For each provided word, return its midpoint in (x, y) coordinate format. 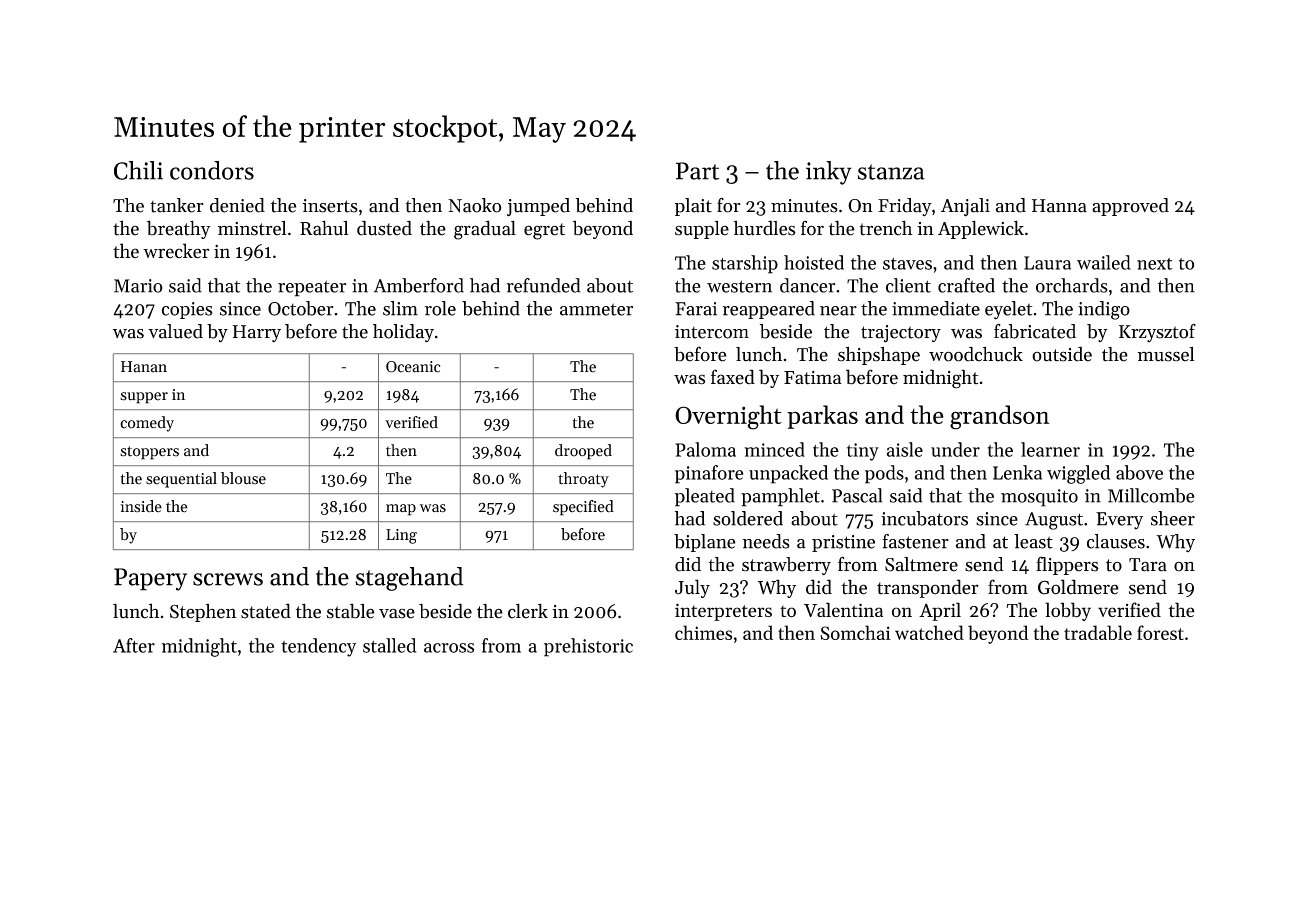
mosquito (1039, 498)
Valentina (843, 609)
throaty (583, 480)
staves (907, 264)
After (134, 645)
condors (212, 170)
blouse (243, 478)
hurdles (765, 228)
